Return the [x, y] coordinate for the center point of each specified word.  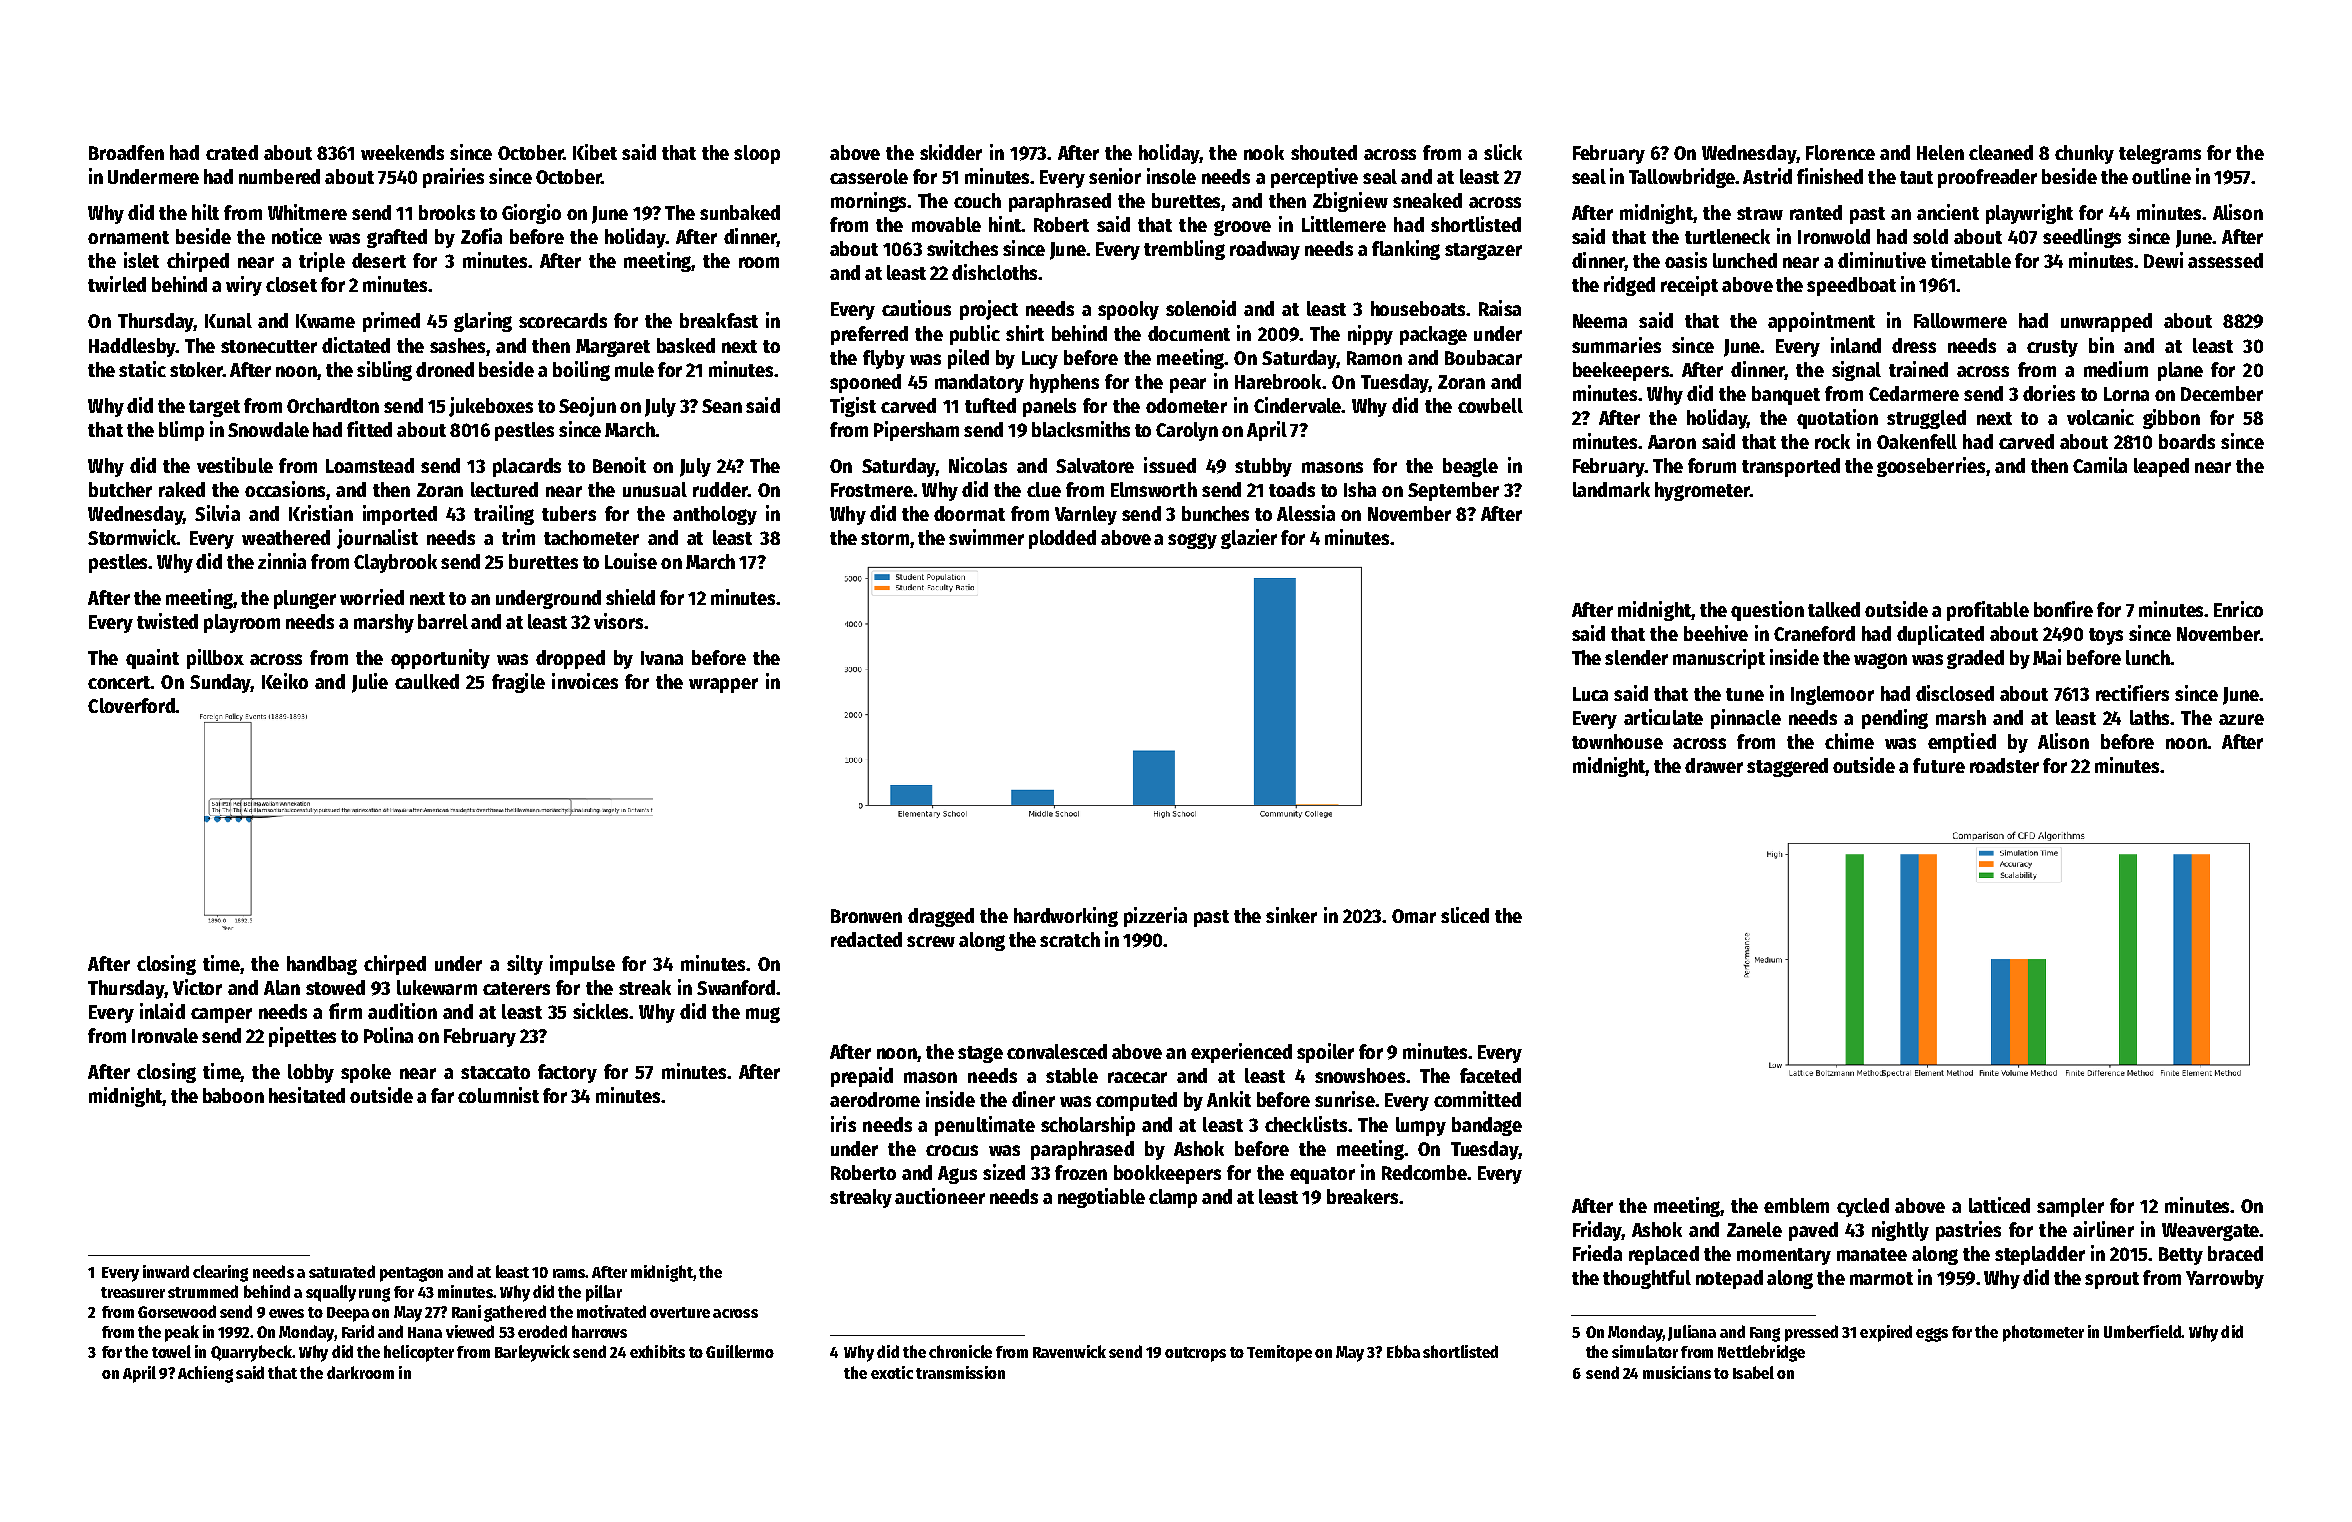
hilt [205, 212]
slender [1636, 657]
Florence [1840, 152]
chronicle [960, 1351]
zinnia [282, 561]
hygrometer [1702, 491]
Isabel [1753, 1372]
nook [1264, 152]
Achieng [205, 1374]
